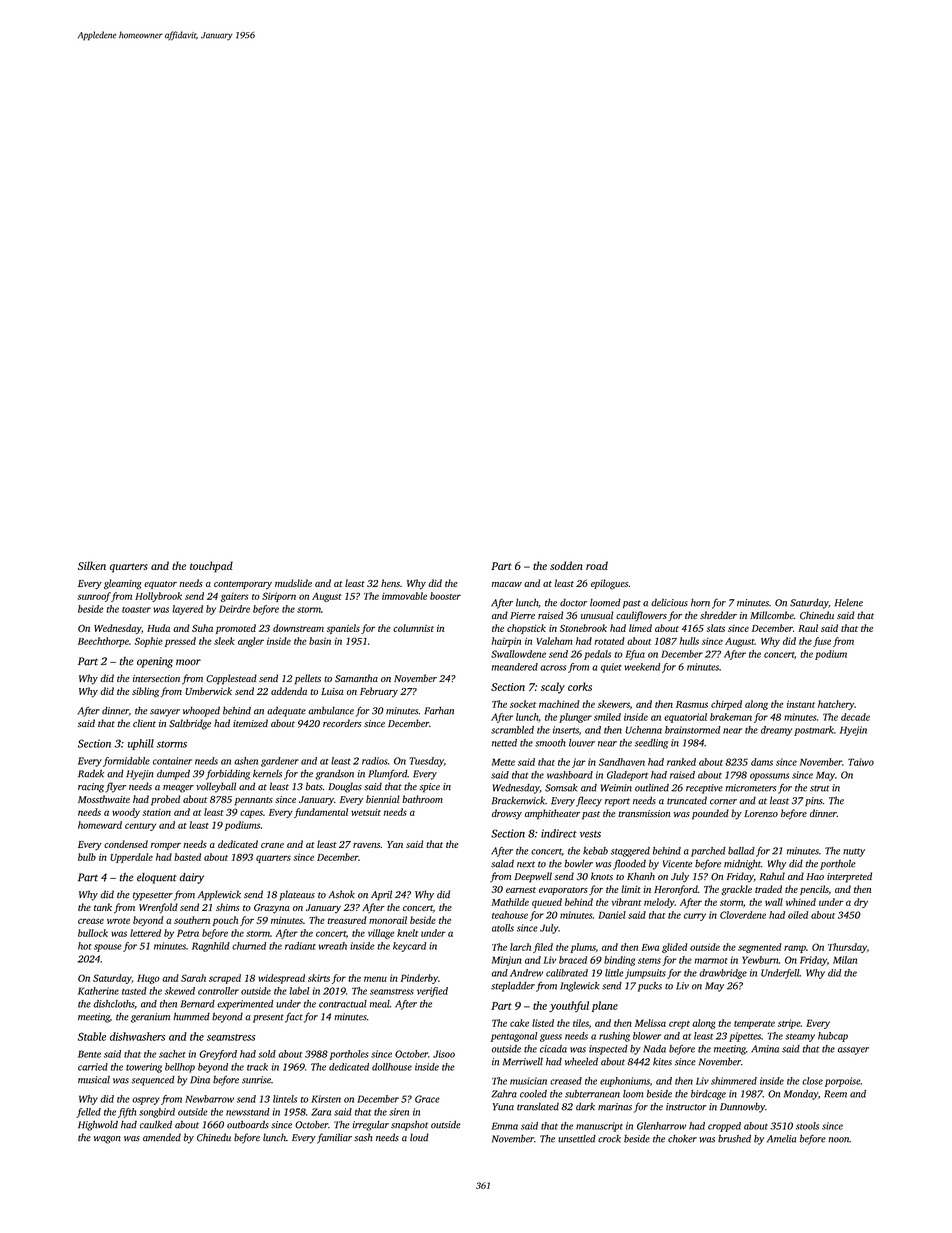 This screenshot has width=952, height=1233. I want to click on earnest, so click(521, 890).
